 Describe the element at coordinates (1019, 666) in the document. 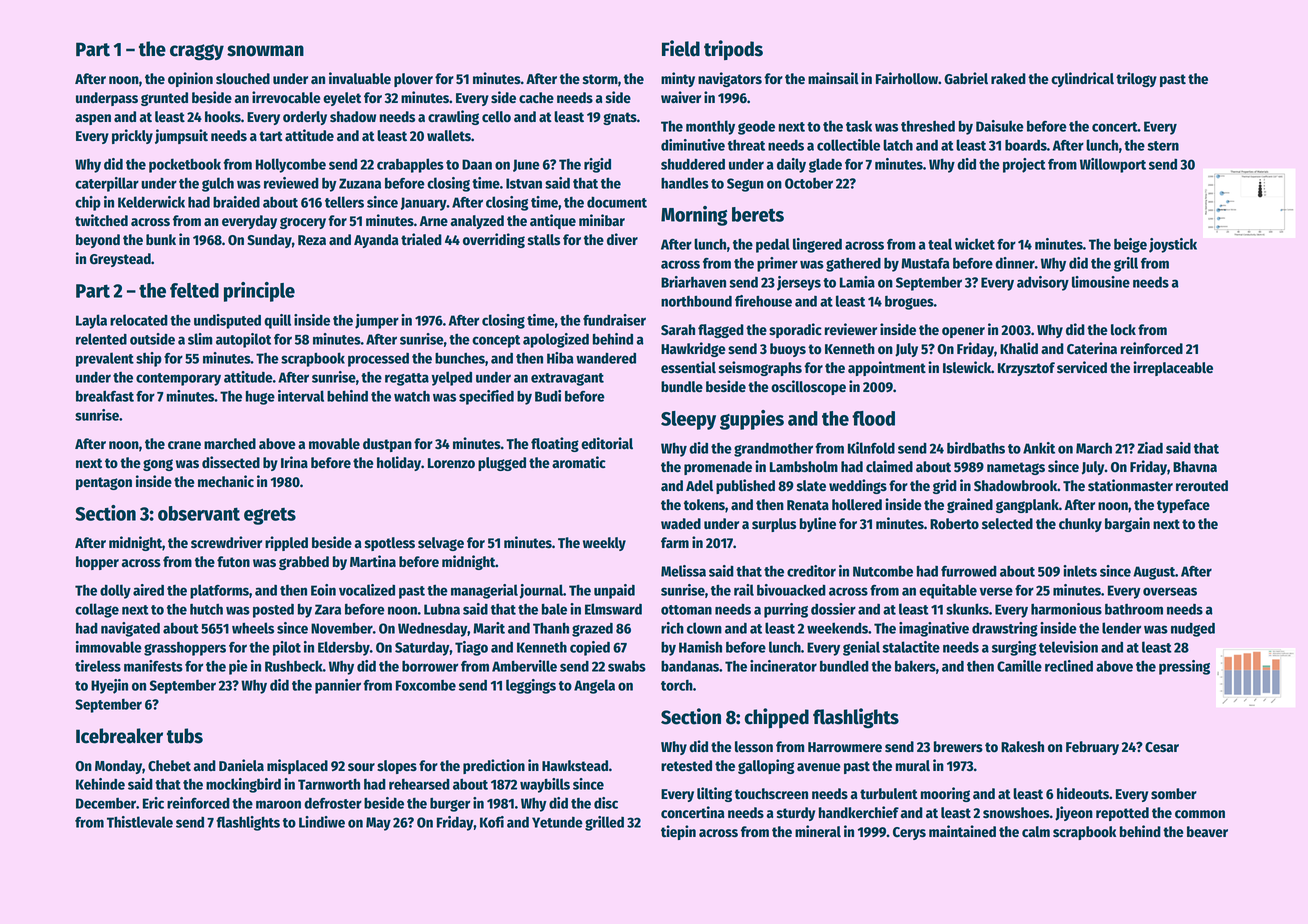

I see `Camille` at that location.
